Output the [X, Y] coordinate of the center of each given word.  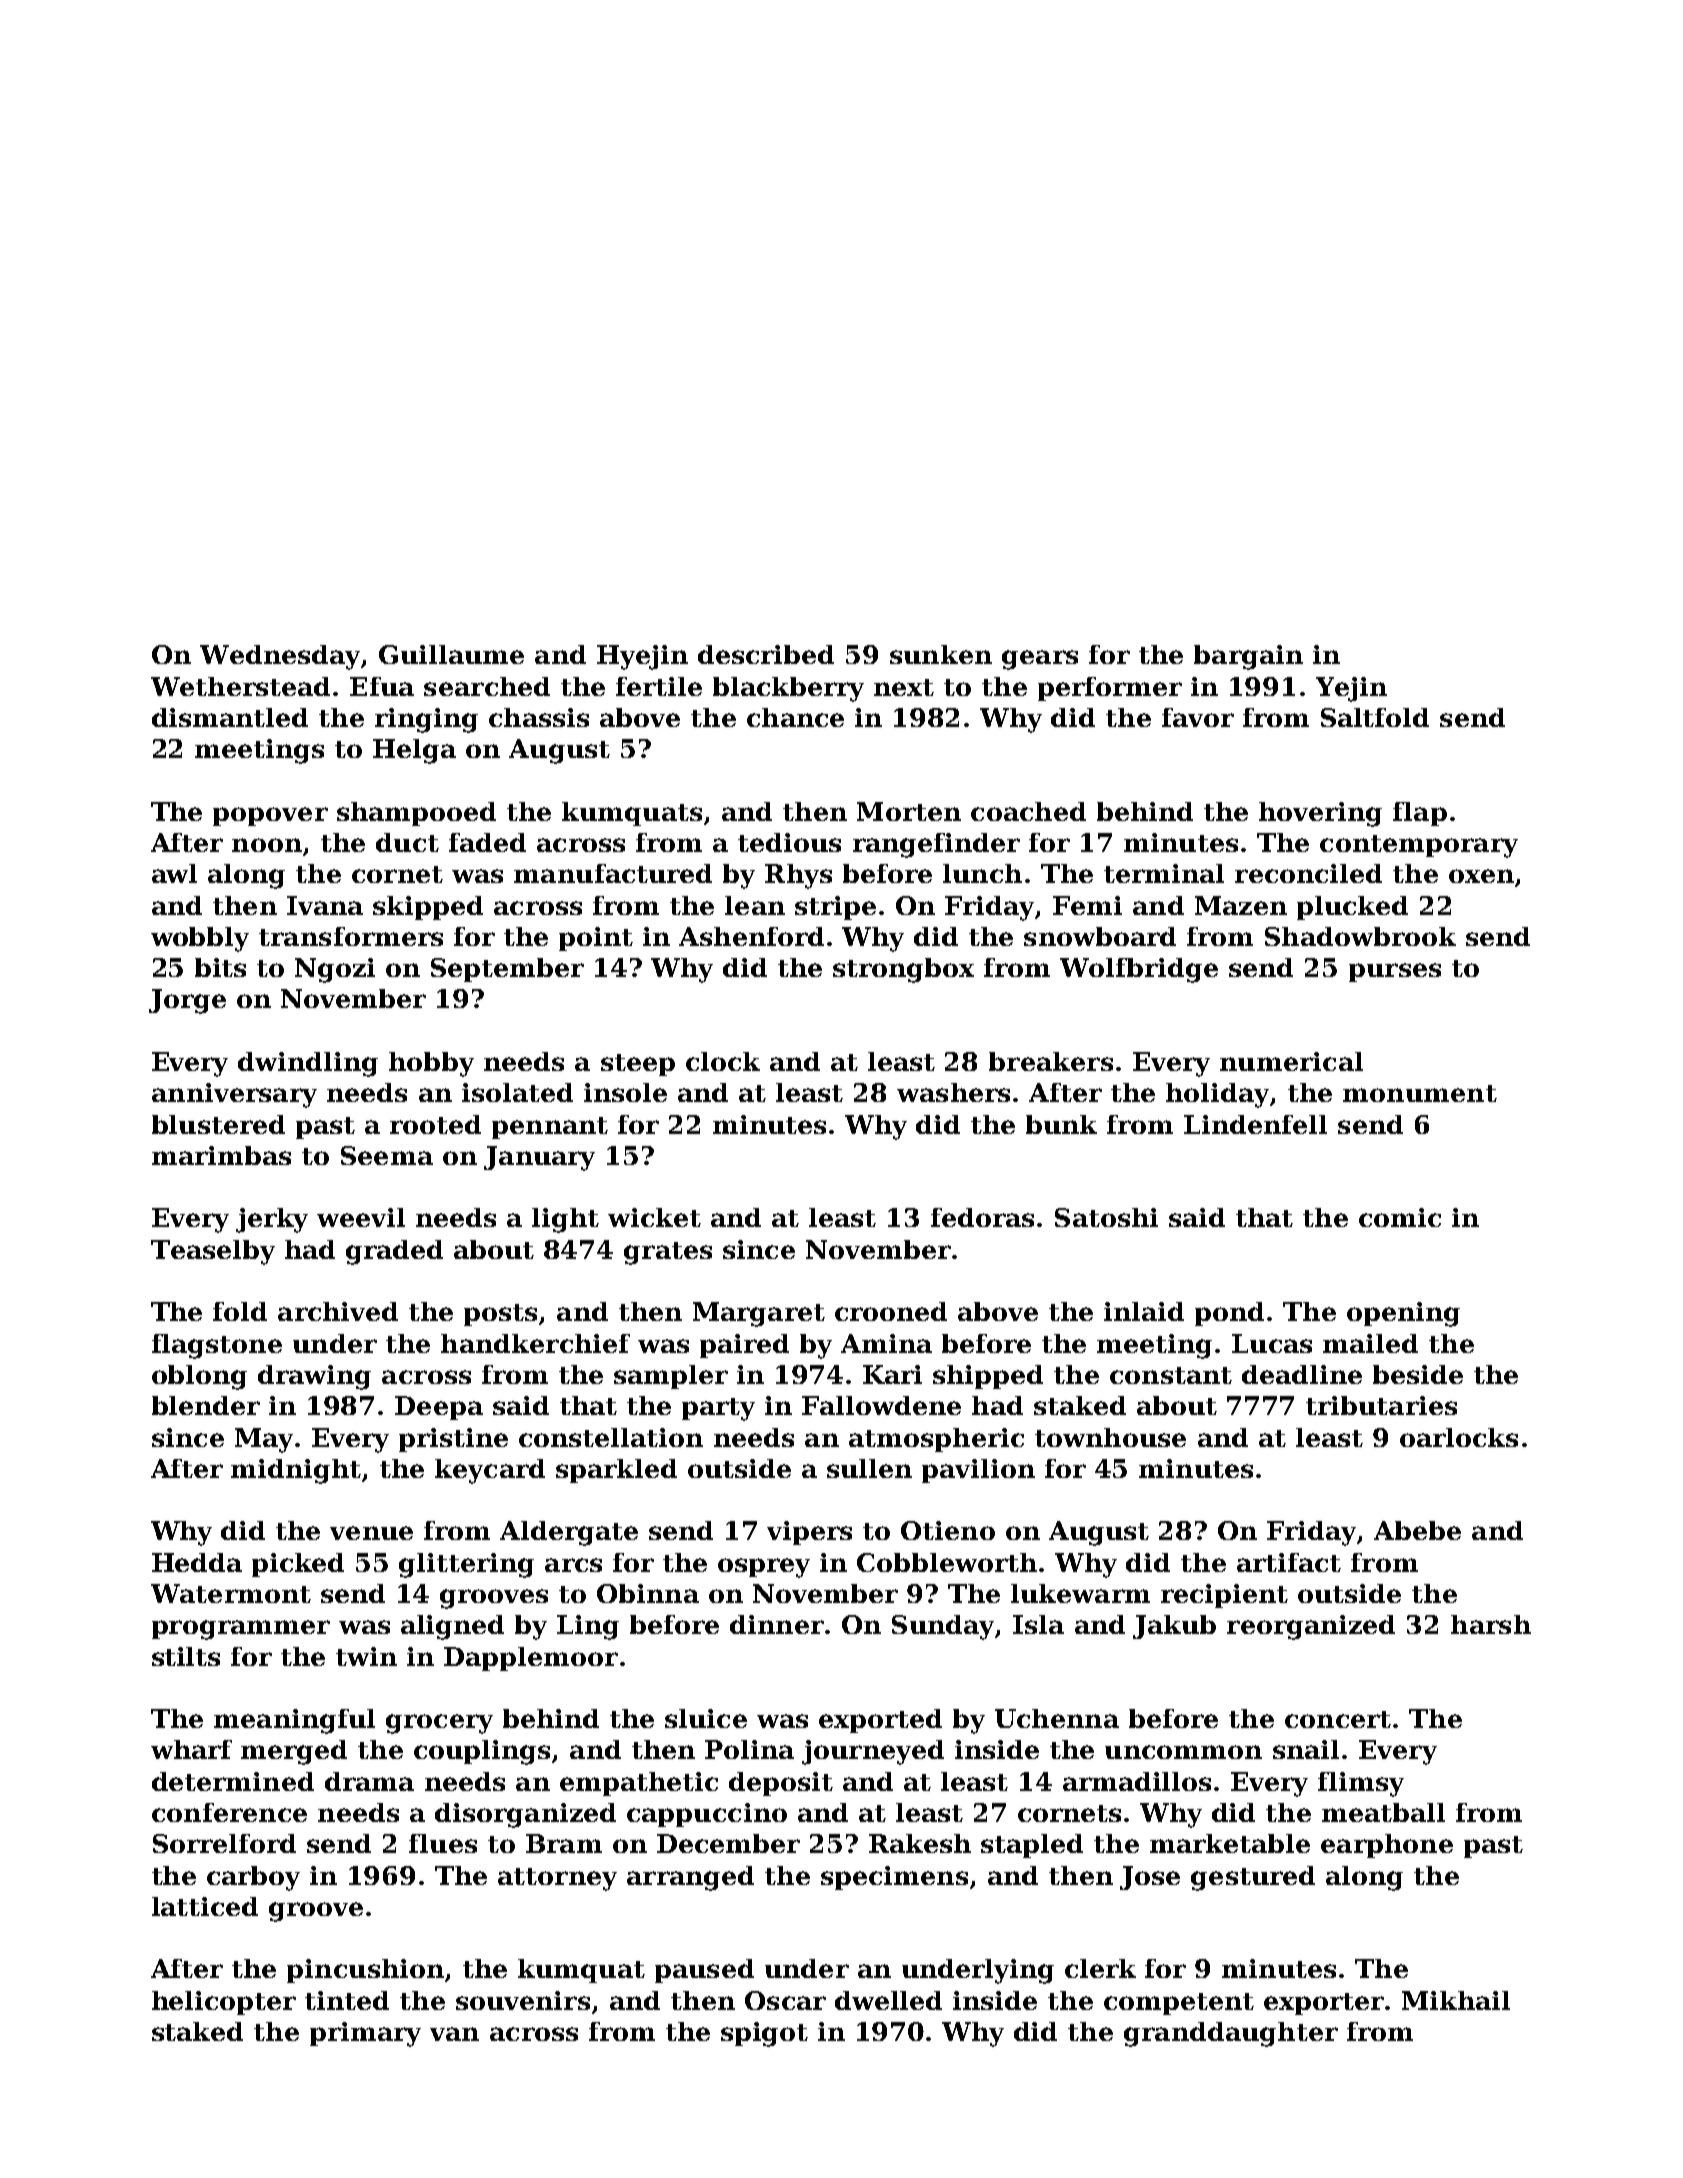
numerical [1291, 1061]
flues [443, 1843]
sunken [941, 654]
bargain [1248, 657]
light [565, 1220]
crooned [891, 1311]
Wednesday [280, 657]
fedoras [982, 1217]
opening [1403, 1314]
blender [206, 1405]
